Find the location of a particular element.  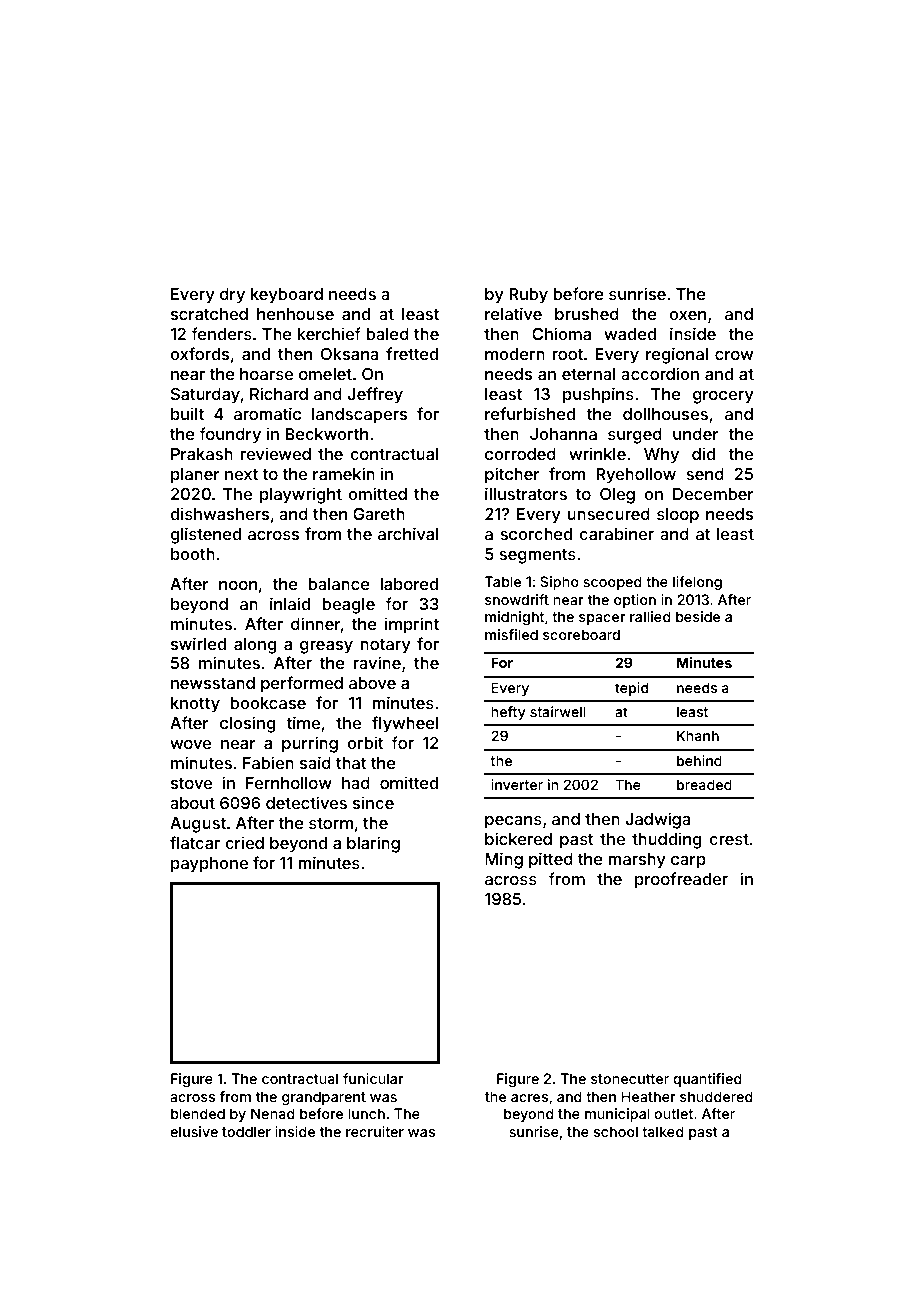

oxen is located at coordinates (687, 315).
